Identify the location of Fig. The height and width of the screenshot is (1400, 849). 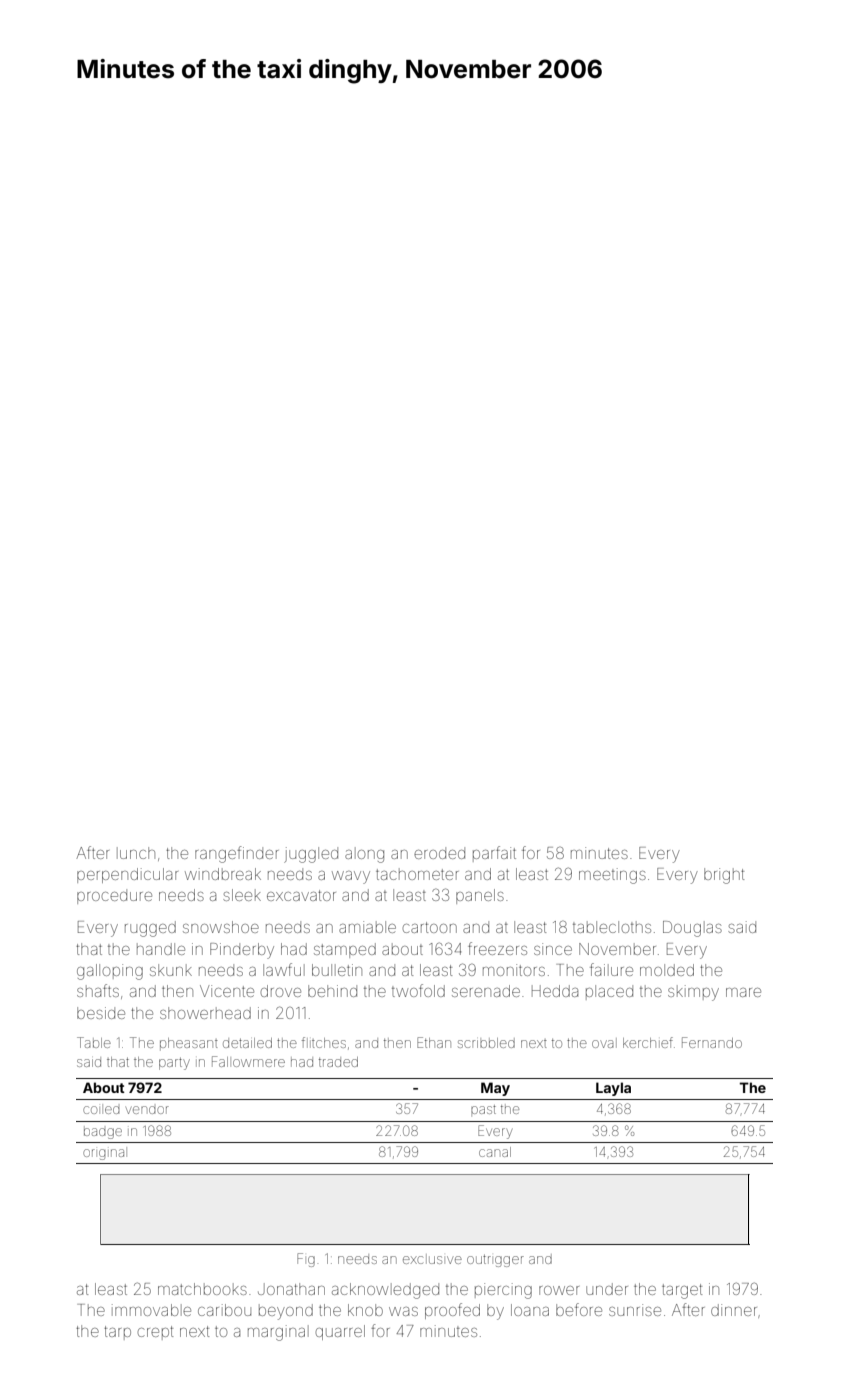
(306, 1260).
